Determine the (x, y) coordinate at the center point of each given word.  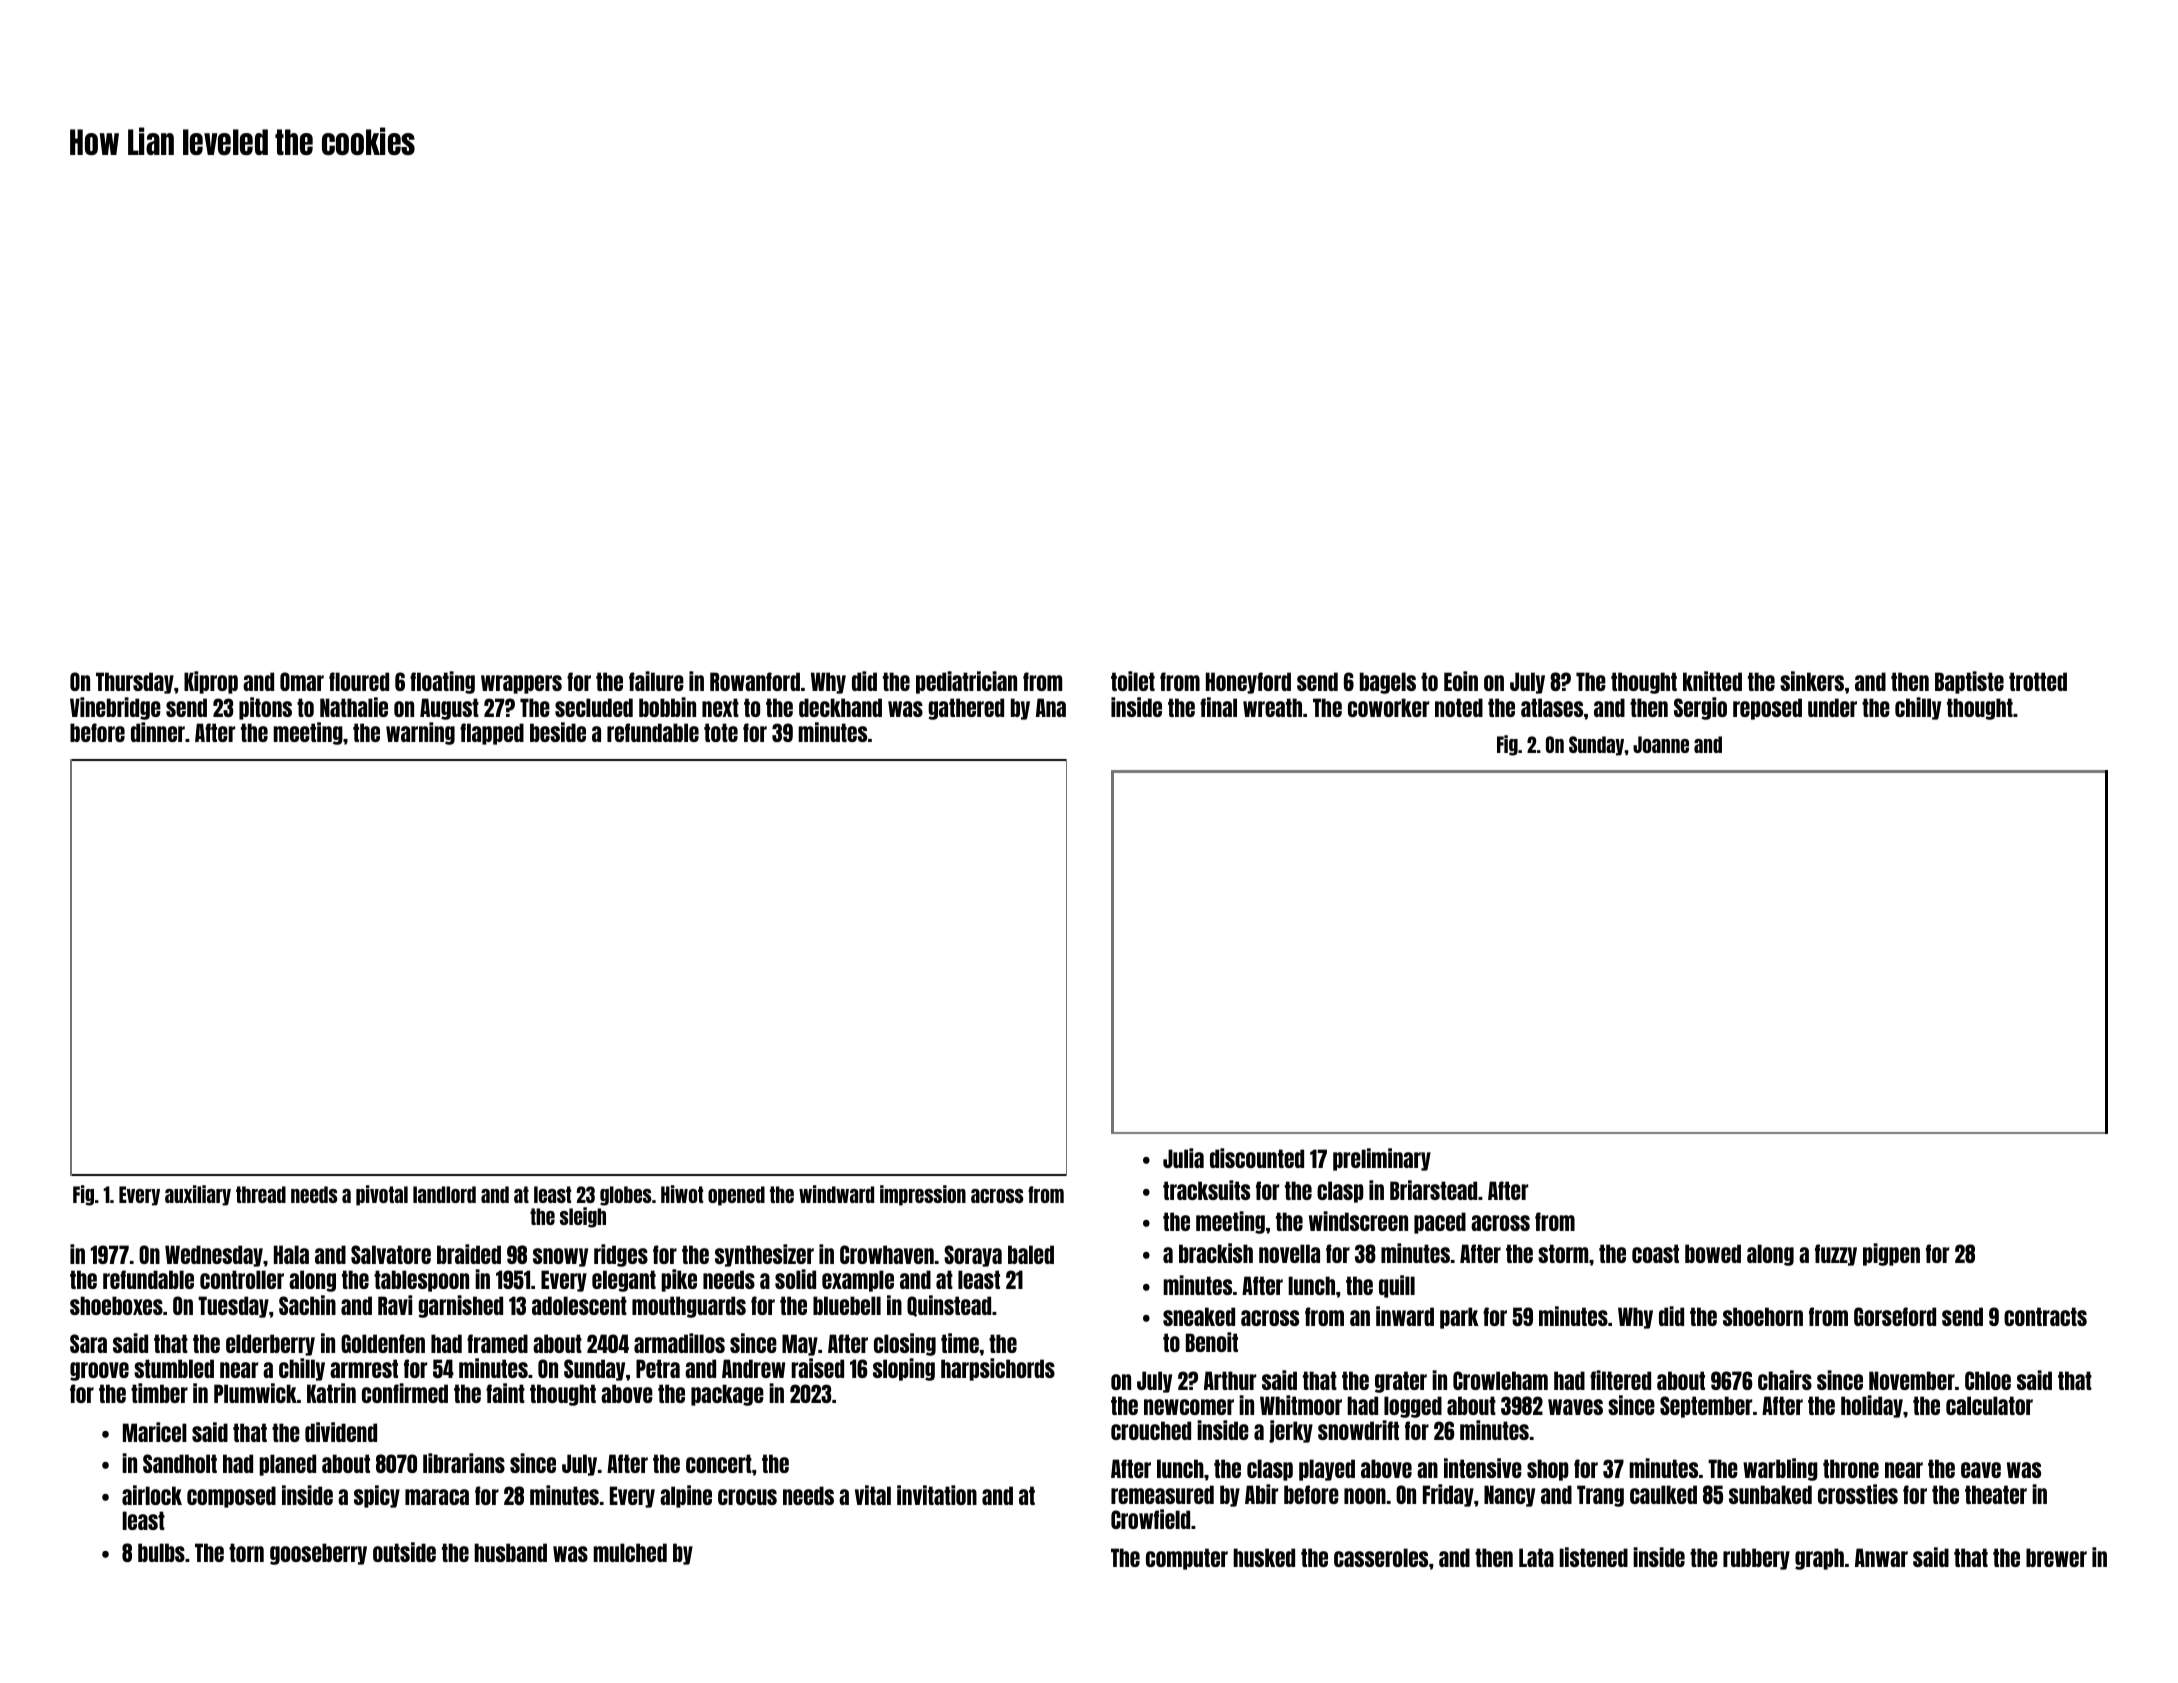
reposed (1767, 709)
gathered (966, 709)
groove (99, 1371)
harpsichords (998, 1369)
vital (873, 1495)
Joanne (1661, 744)
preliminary (1382, 1159)
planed (287, 1465)
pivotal (382, 1195)
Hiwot (682, 1194)
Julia (1183, 1158)
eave (1981, 1470)
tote (721, 732)
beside (558, 732)
